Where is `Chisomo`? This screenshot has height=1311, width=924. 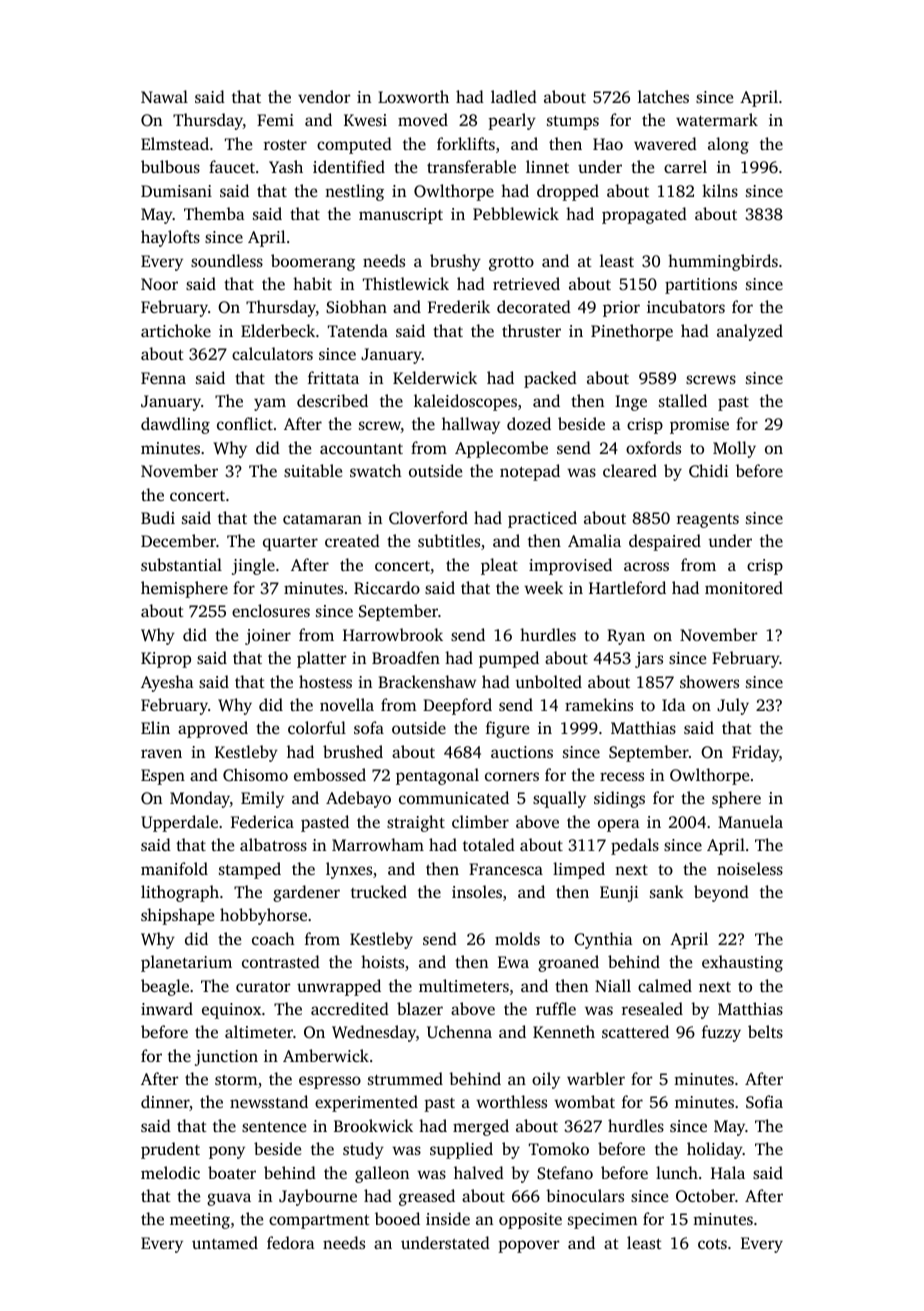
Chisomo is located at coordinates (255, 775).
